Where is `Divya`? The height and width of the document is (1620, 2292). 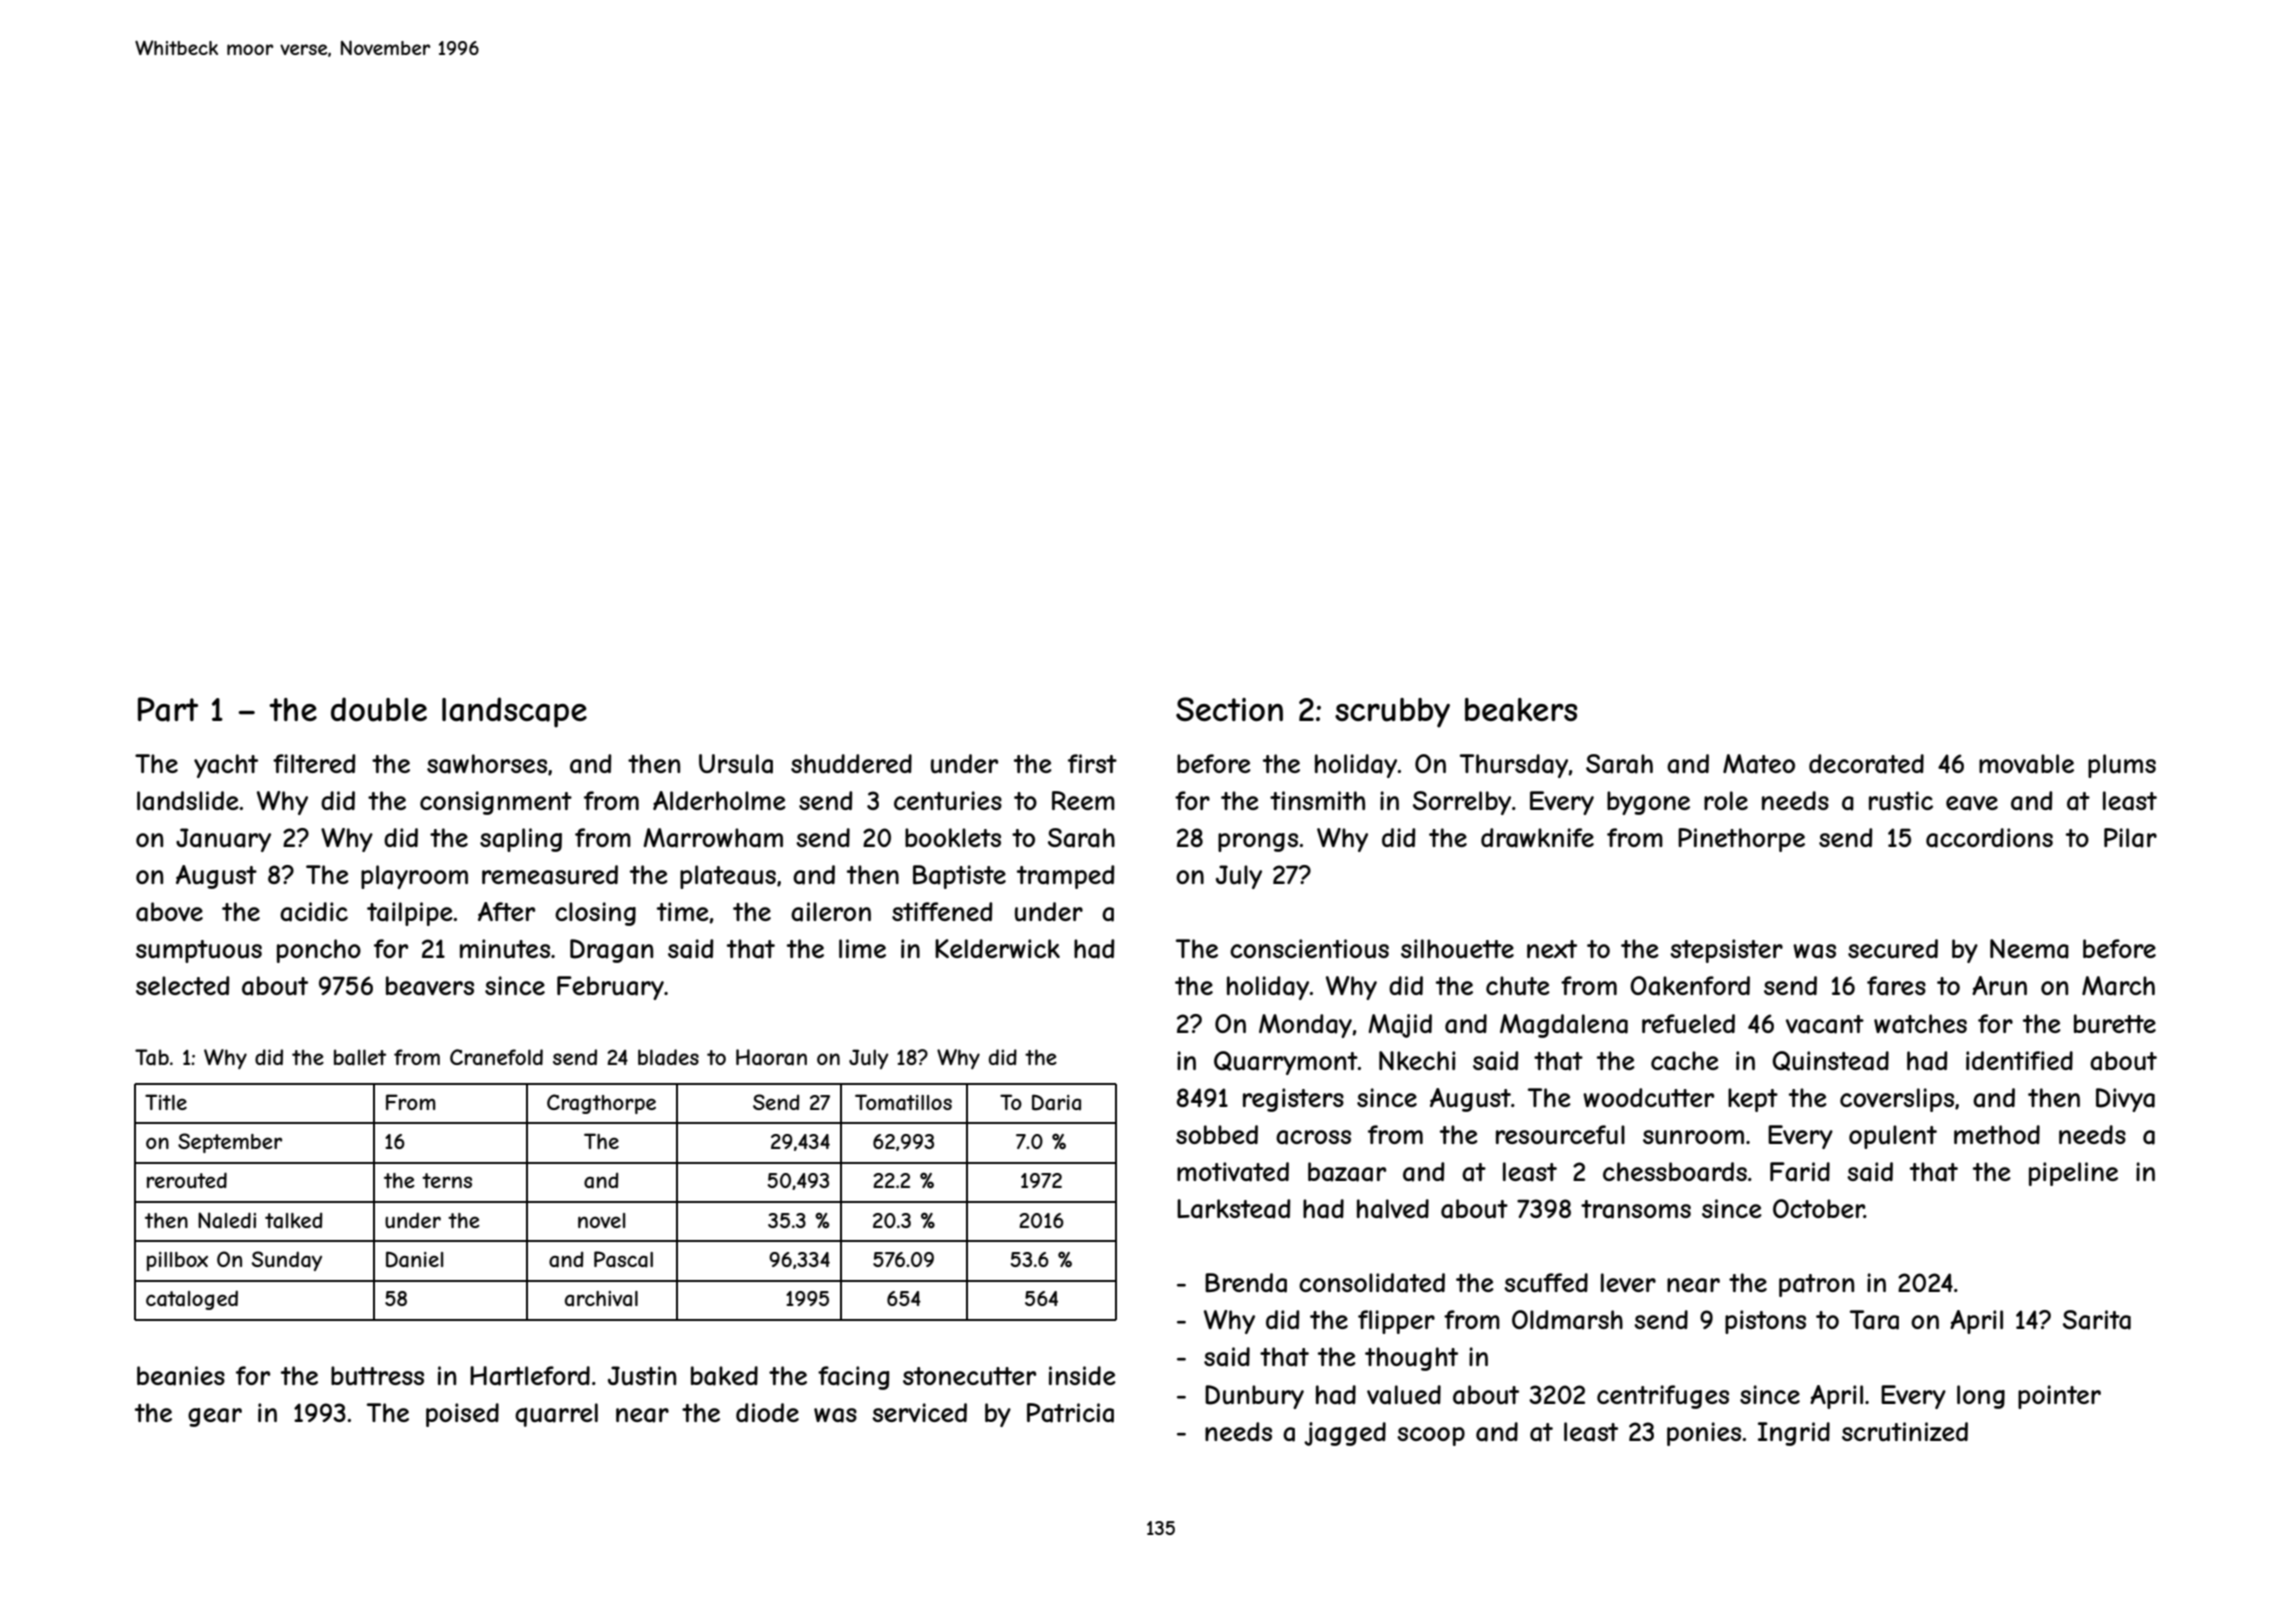 Divya is located at coordinates (2125, 1100).
